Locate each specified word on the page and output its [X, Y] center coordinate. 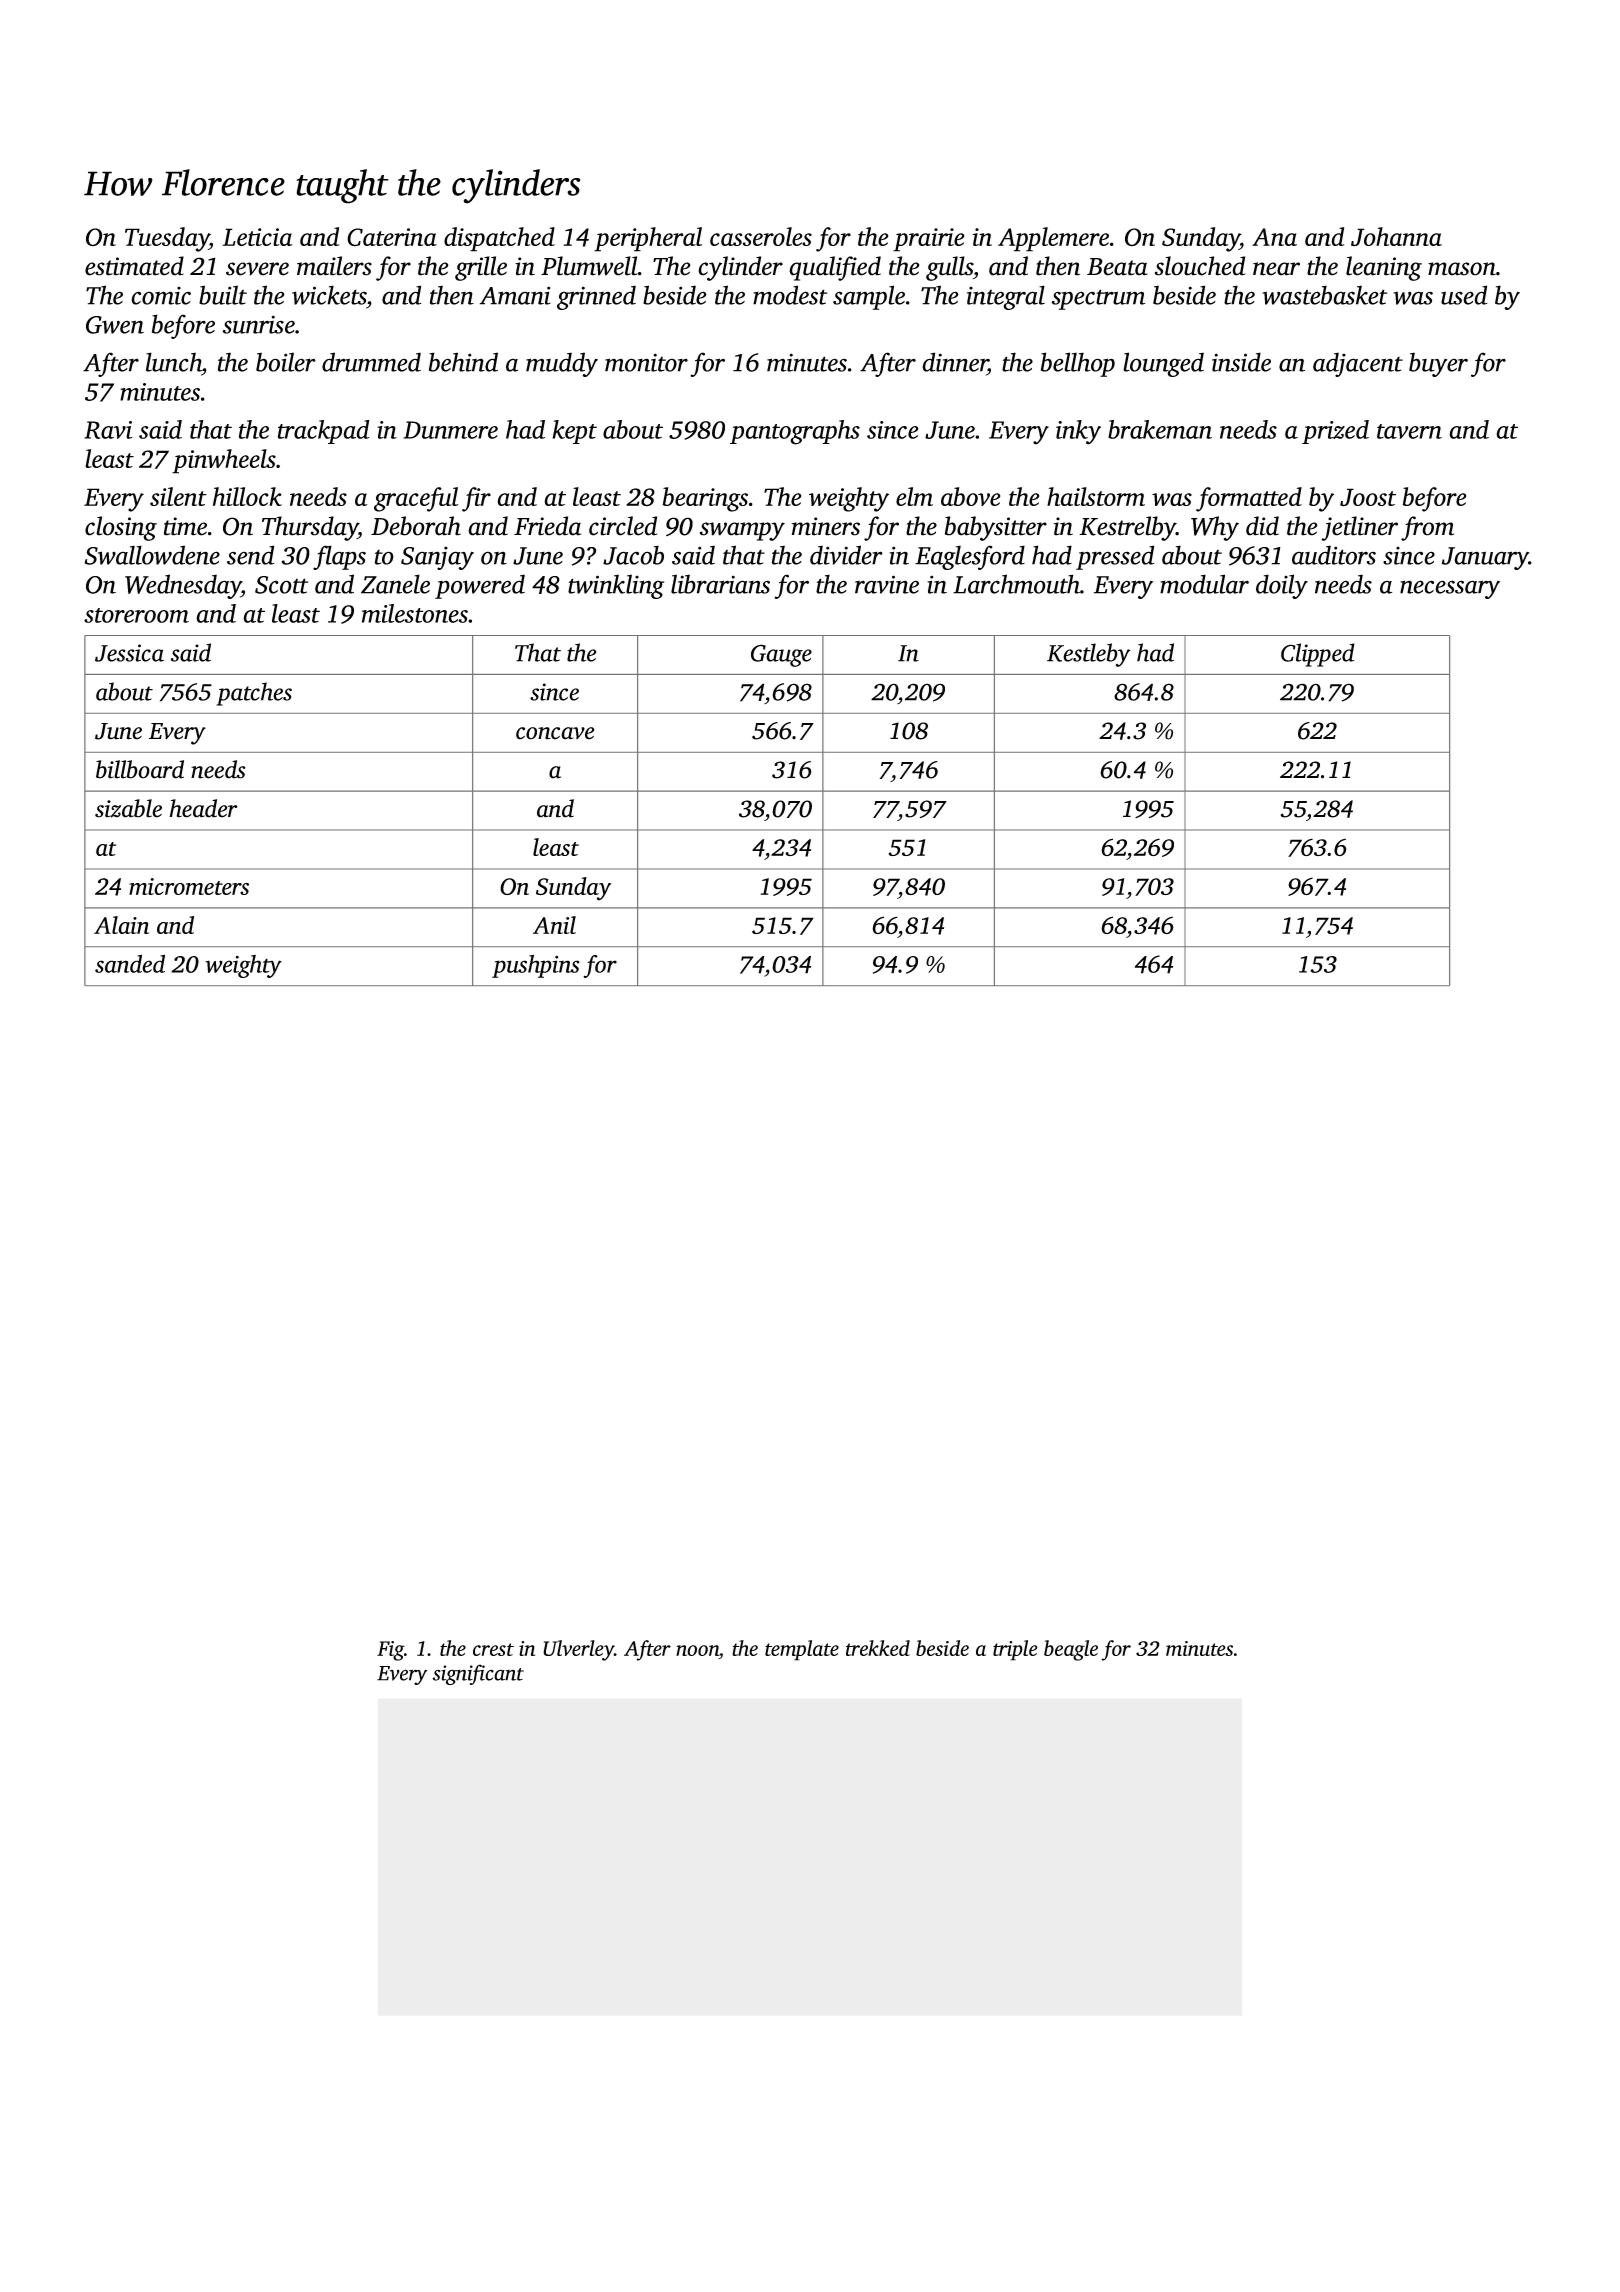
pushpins [536, 966]
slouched [1200, 266]
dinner [955, 362]
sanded [130, 963]
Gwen [115, 325]
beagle [1071, 1650]
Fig [390, 1651]
